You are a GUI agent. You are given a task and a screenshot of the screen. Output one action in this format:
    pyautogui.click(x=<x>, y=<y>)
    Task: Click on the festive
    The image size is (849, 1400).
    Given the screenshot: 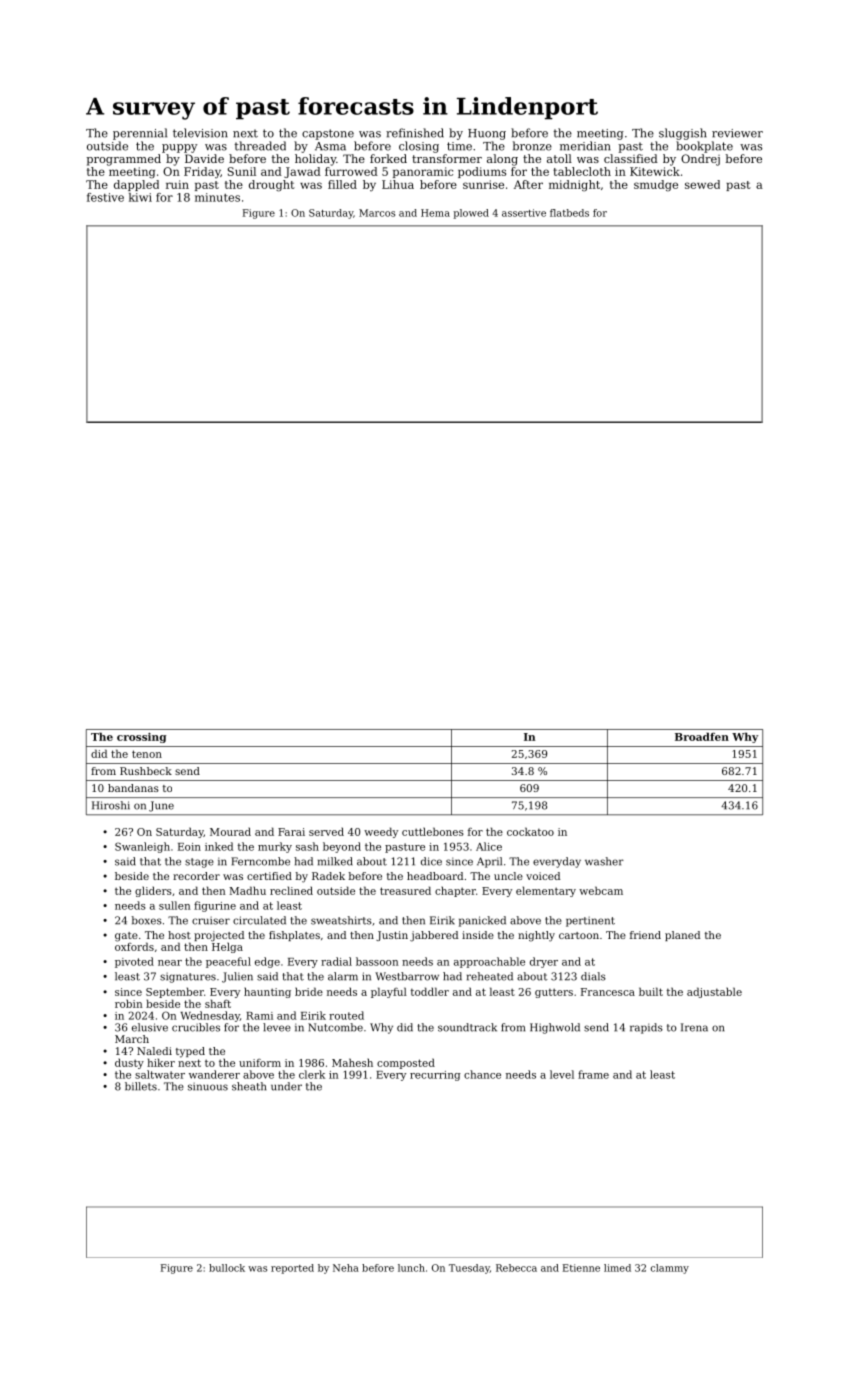 What is the action you would take?
    pyautogui.click(x=105, y=197)
